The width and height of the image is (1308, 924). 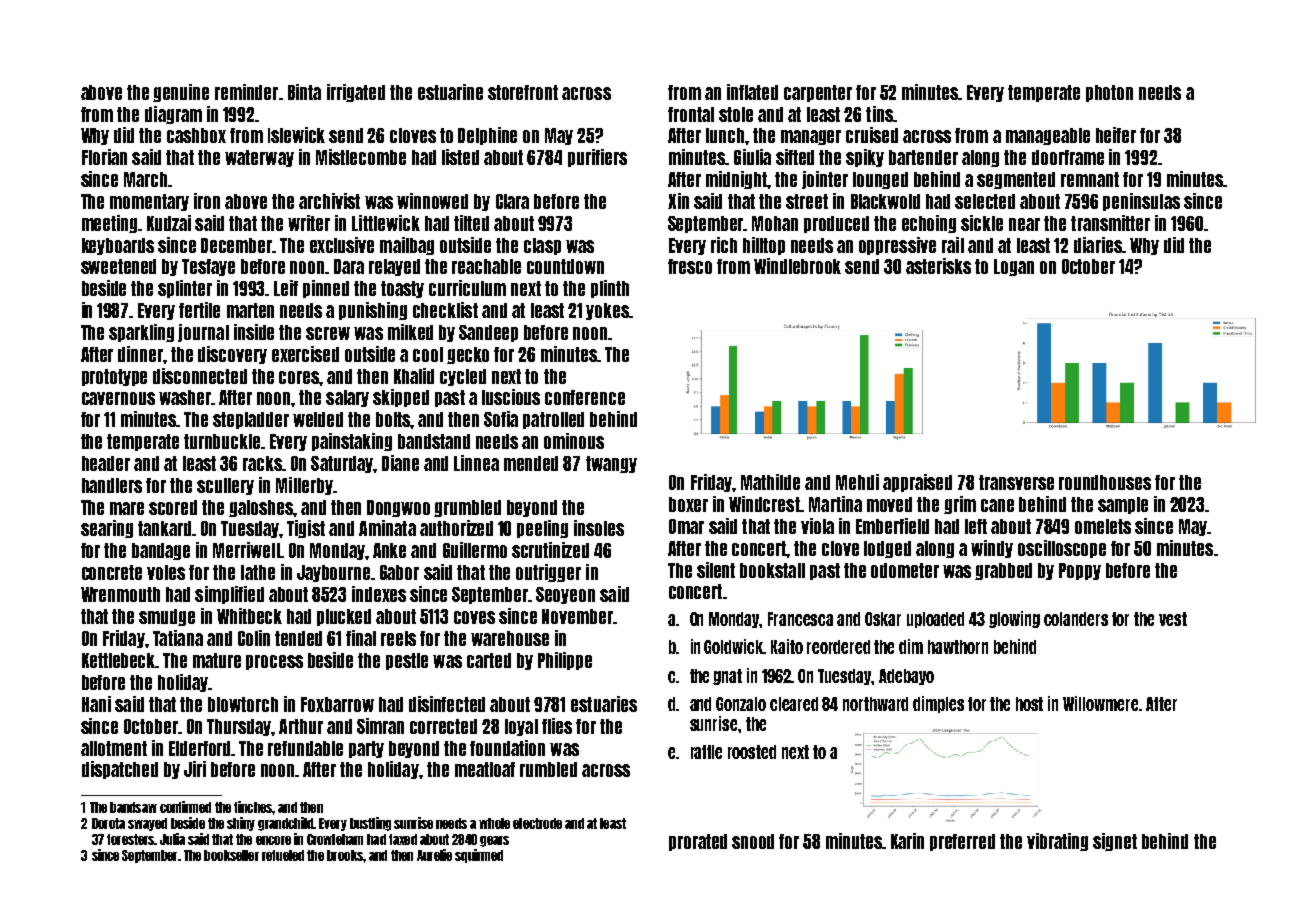 I want to click on Kettlebeck, so click(x=119, y=660).
